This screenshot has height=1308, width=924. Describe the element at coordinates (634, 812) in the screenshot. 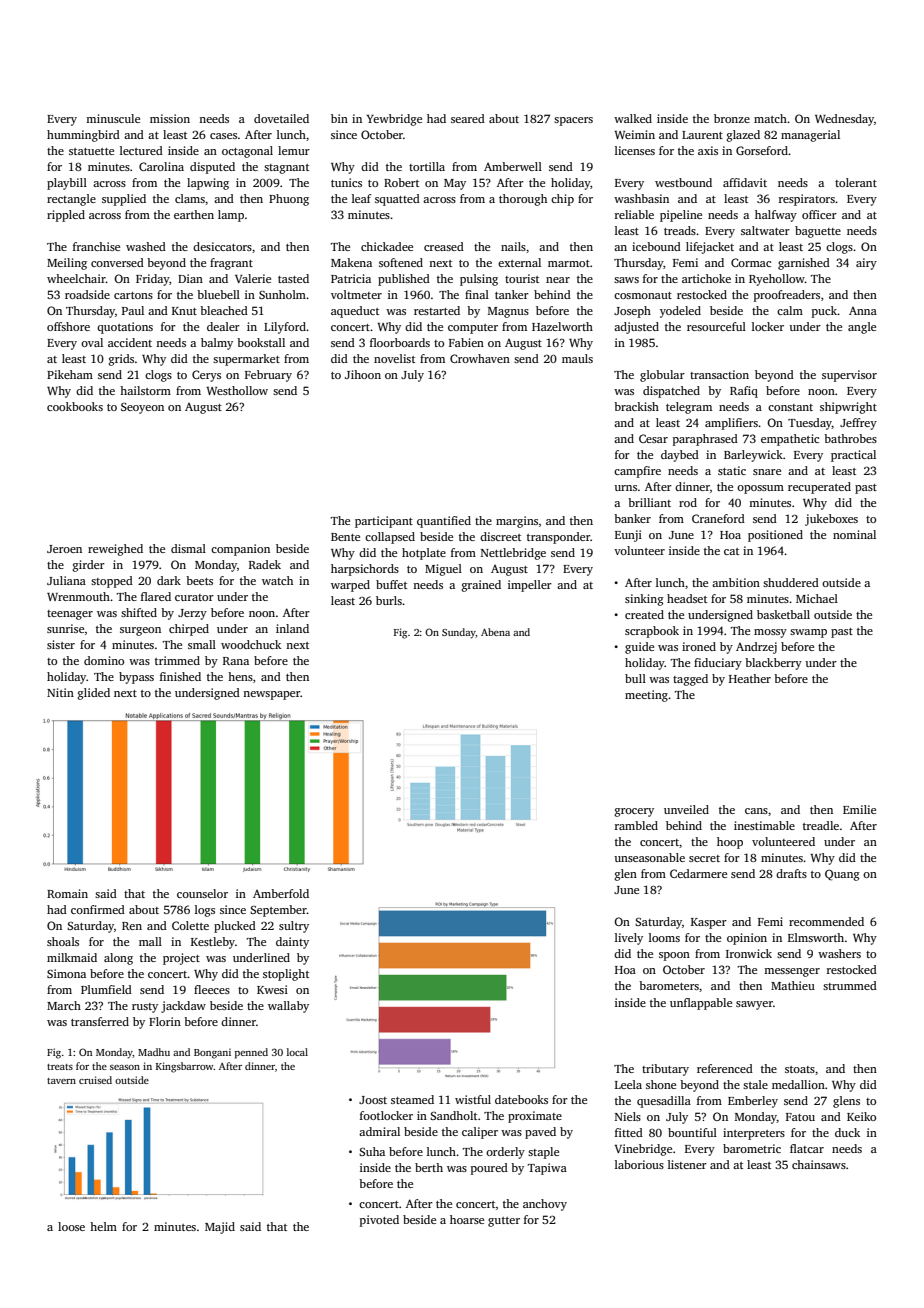

I see `grocery` at that location.
